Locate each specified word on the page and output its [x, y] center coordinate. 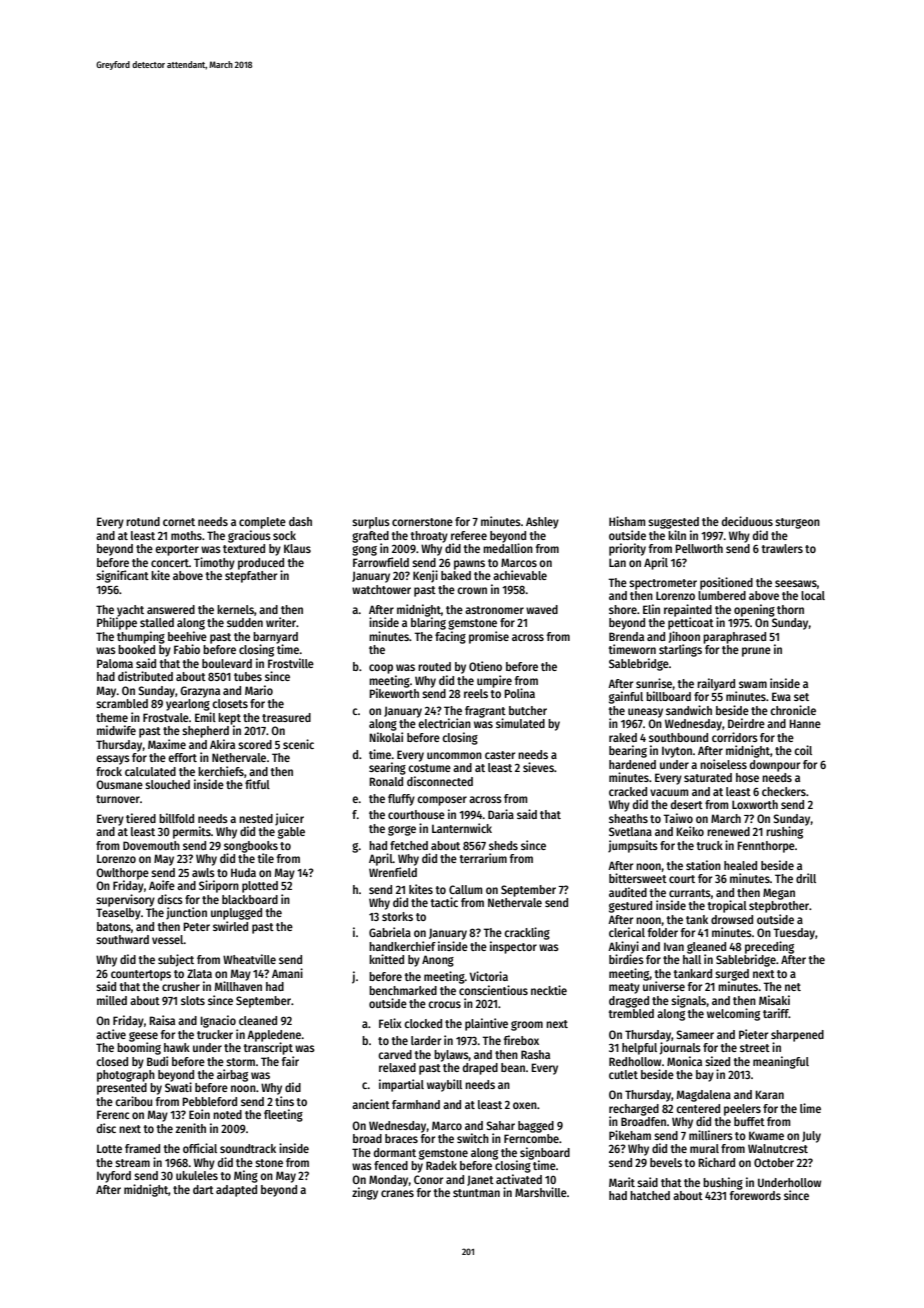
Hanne [805, 723]
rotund [143, 521]
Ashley [542, 523]
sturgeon [797, 523]
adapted [236, 1191]
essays [113, 760]
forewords [755, 1195]
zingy [365, 1193]
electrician [444, 723]
